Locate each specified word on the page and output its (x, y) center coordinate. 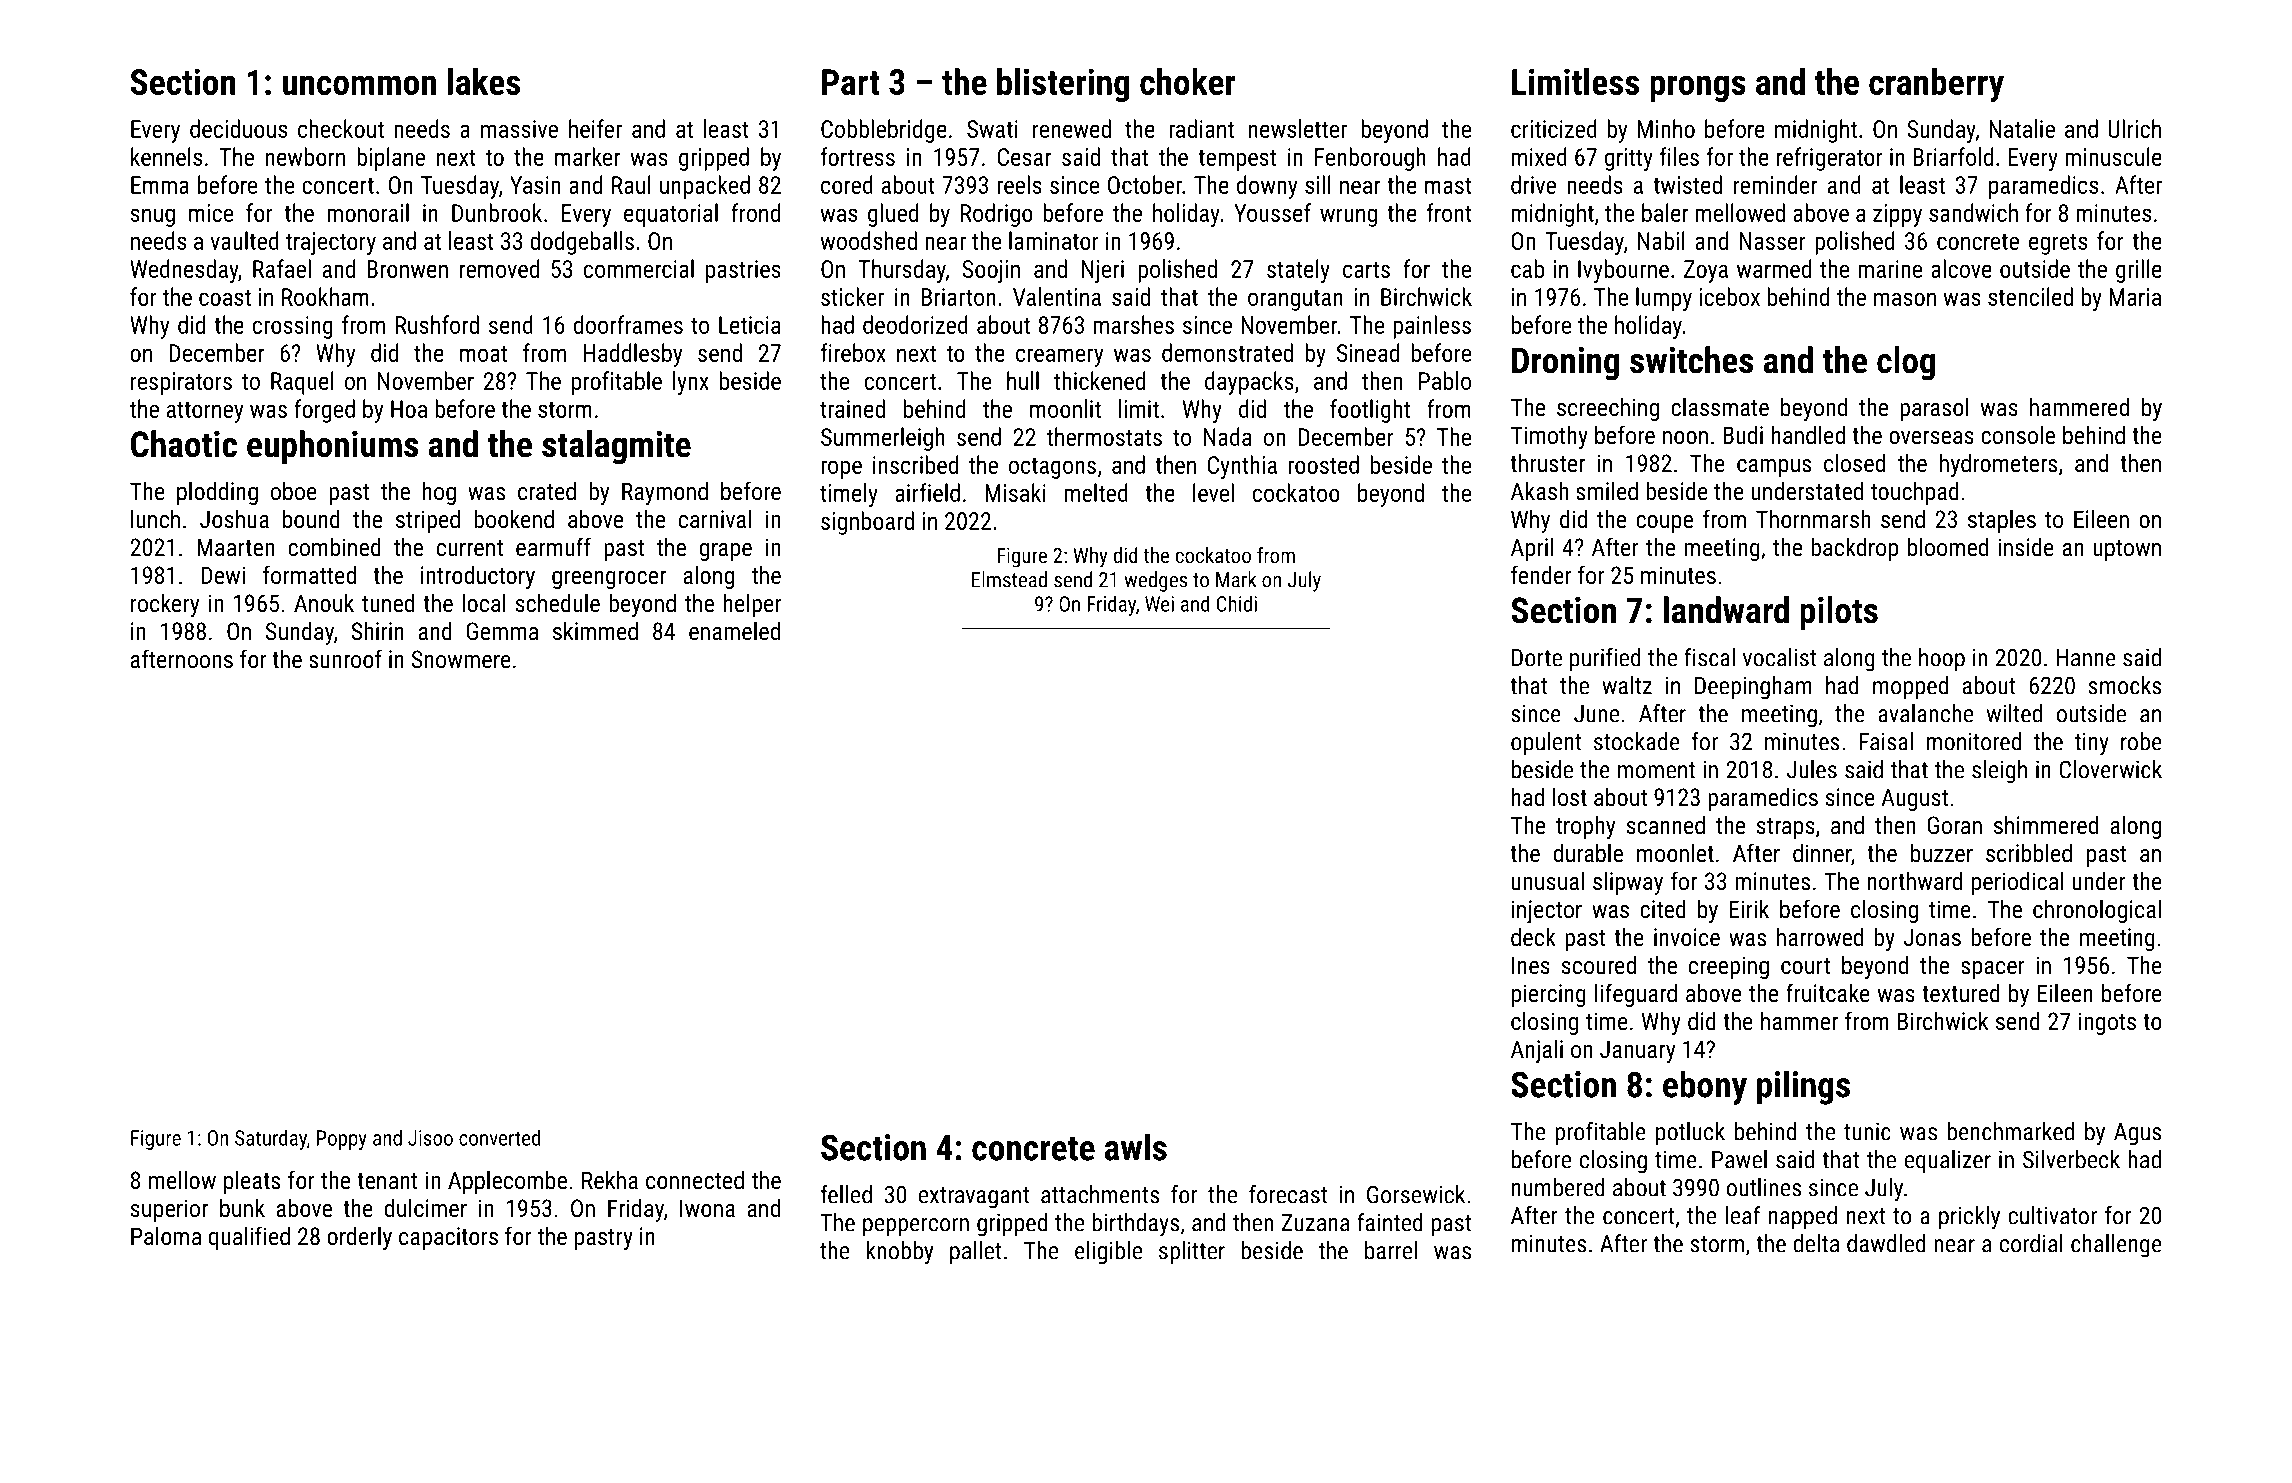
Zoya (1706, 271)
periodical (2018, 883)
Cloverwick (2110, 769)
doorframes (628, 324)
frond (755, 212)
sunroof (345, 658)
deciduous (238, 128)
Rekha (610, 1179)
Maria (2135, 297)
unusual (1548, 880)
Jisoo (430, 1138)
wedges (1155, 581)
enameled (734, 630)
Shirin (377, 630)
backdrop (1854, 549)
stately (1298, 271)
